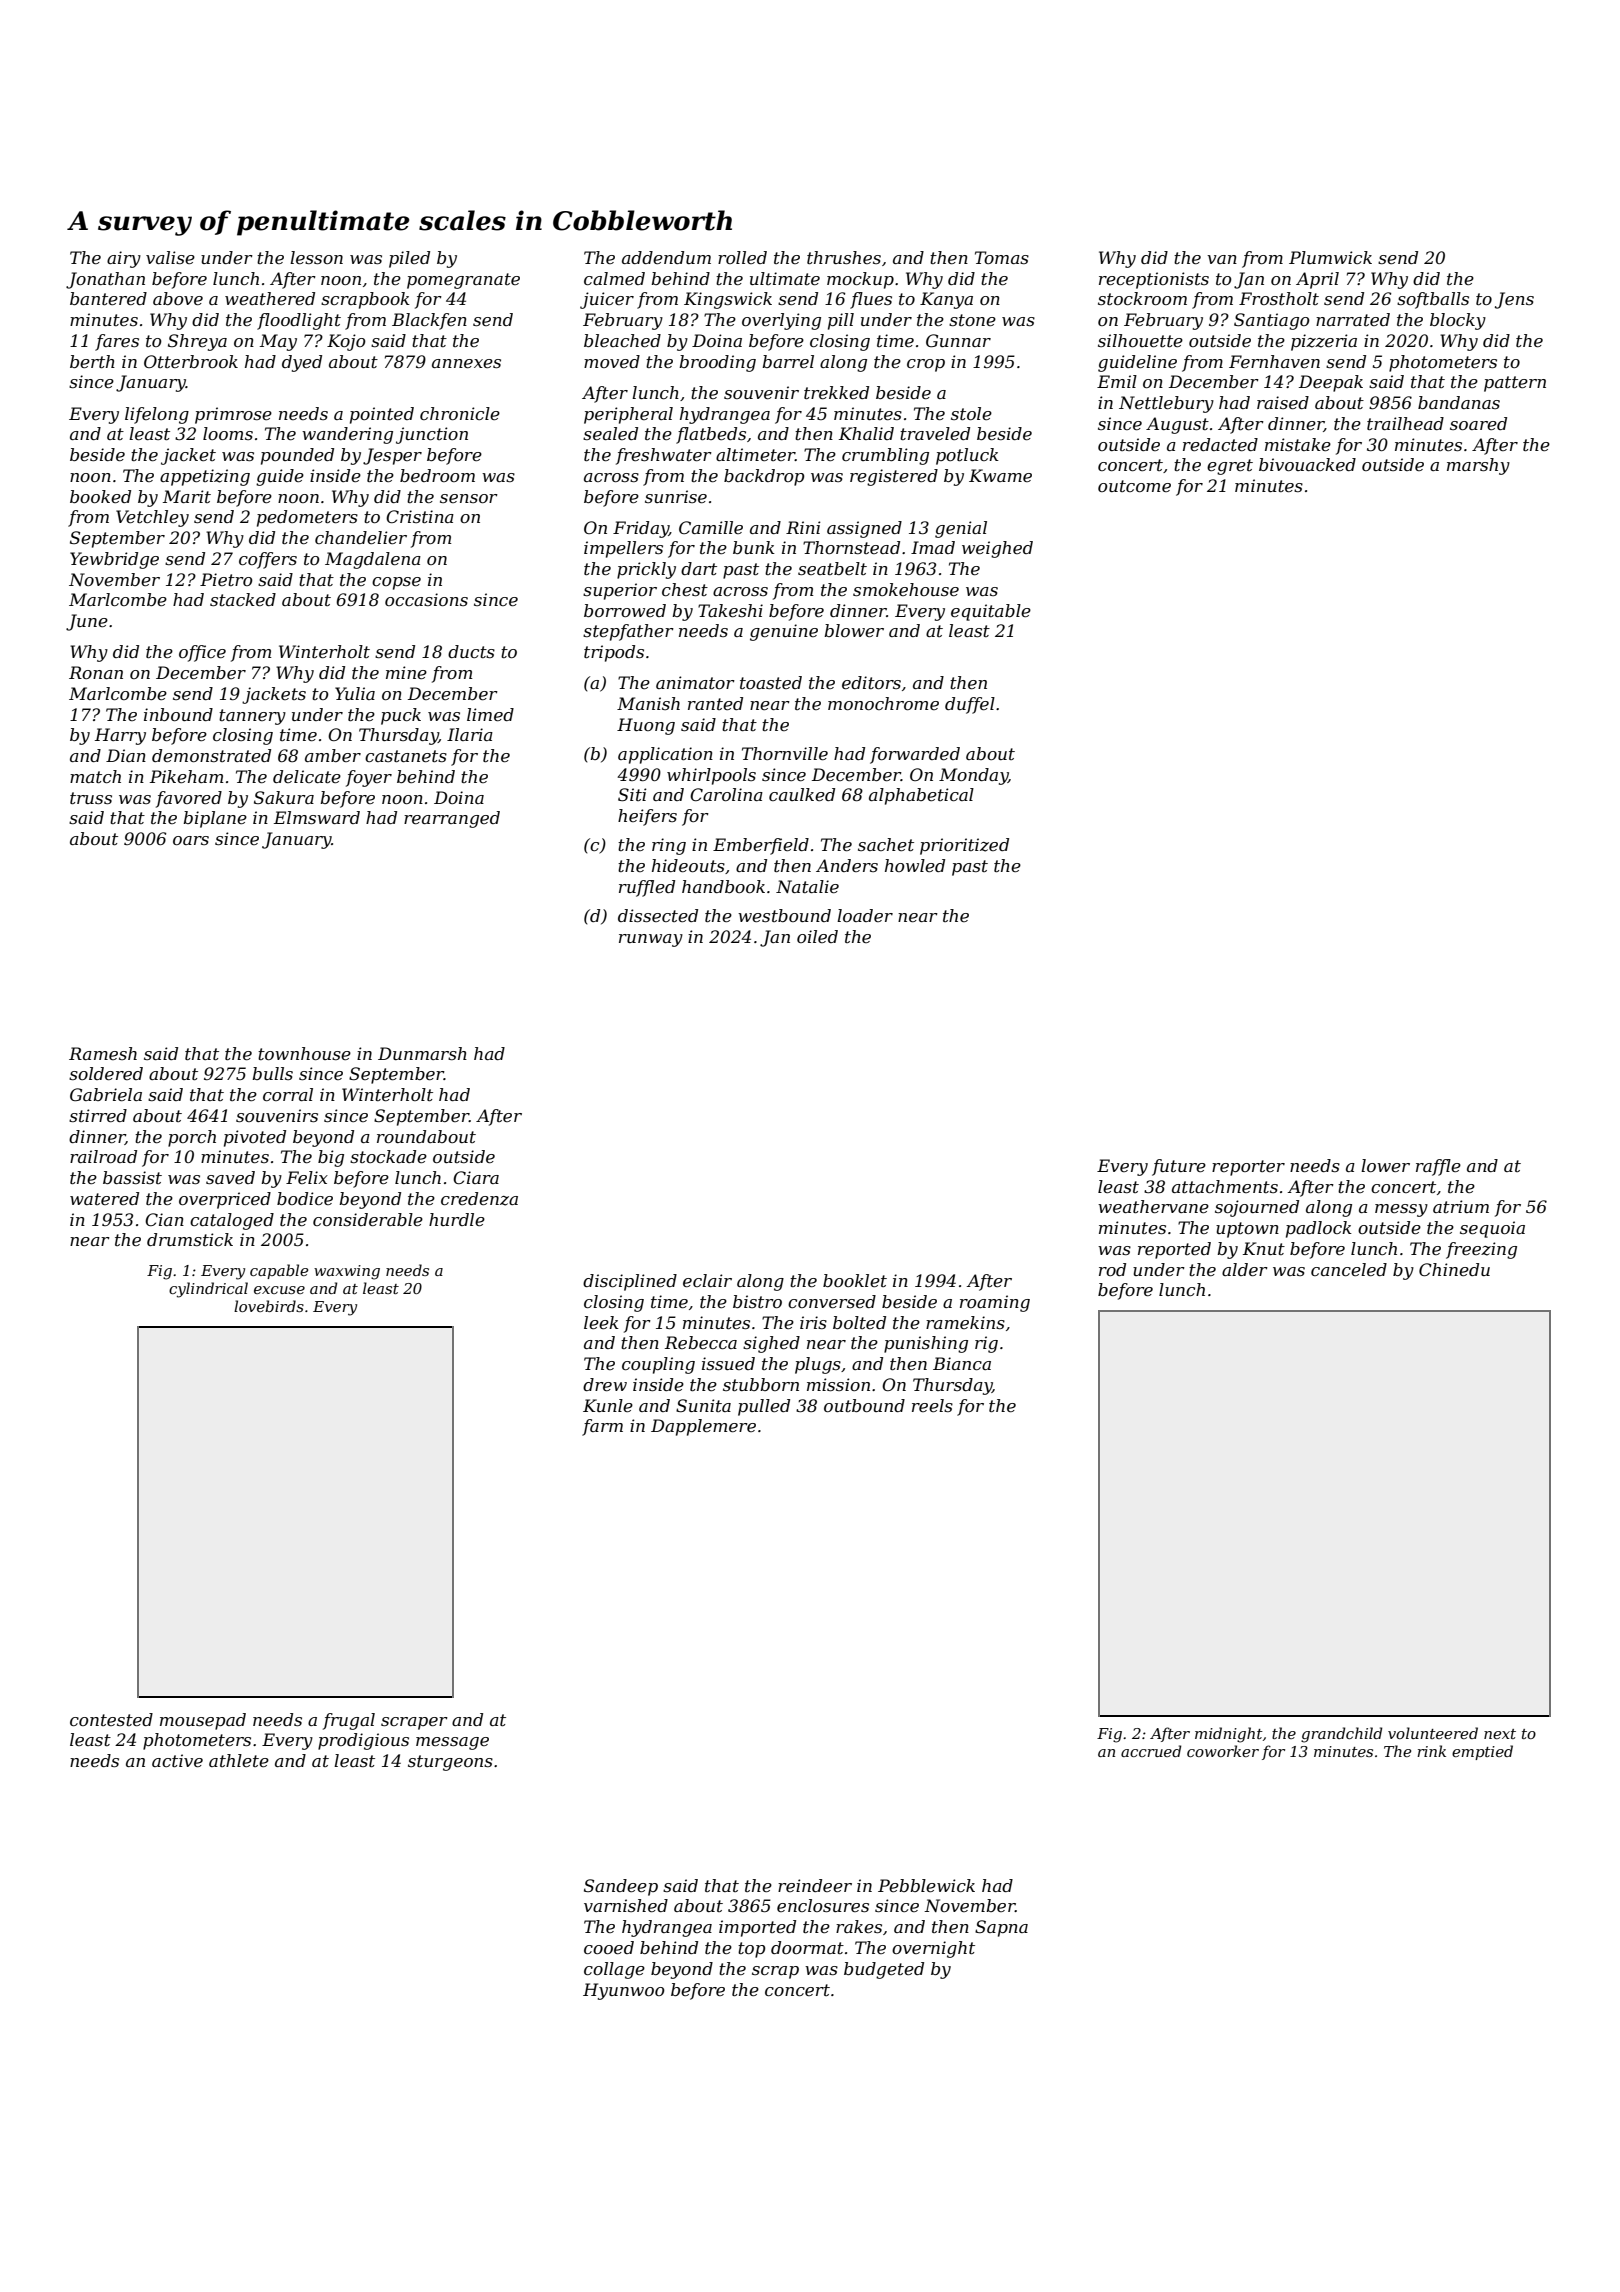  What do you see at coordinates (1438, 1167) in the screenshot?
I see `raffle` at bounding box center [1438, 1167].
